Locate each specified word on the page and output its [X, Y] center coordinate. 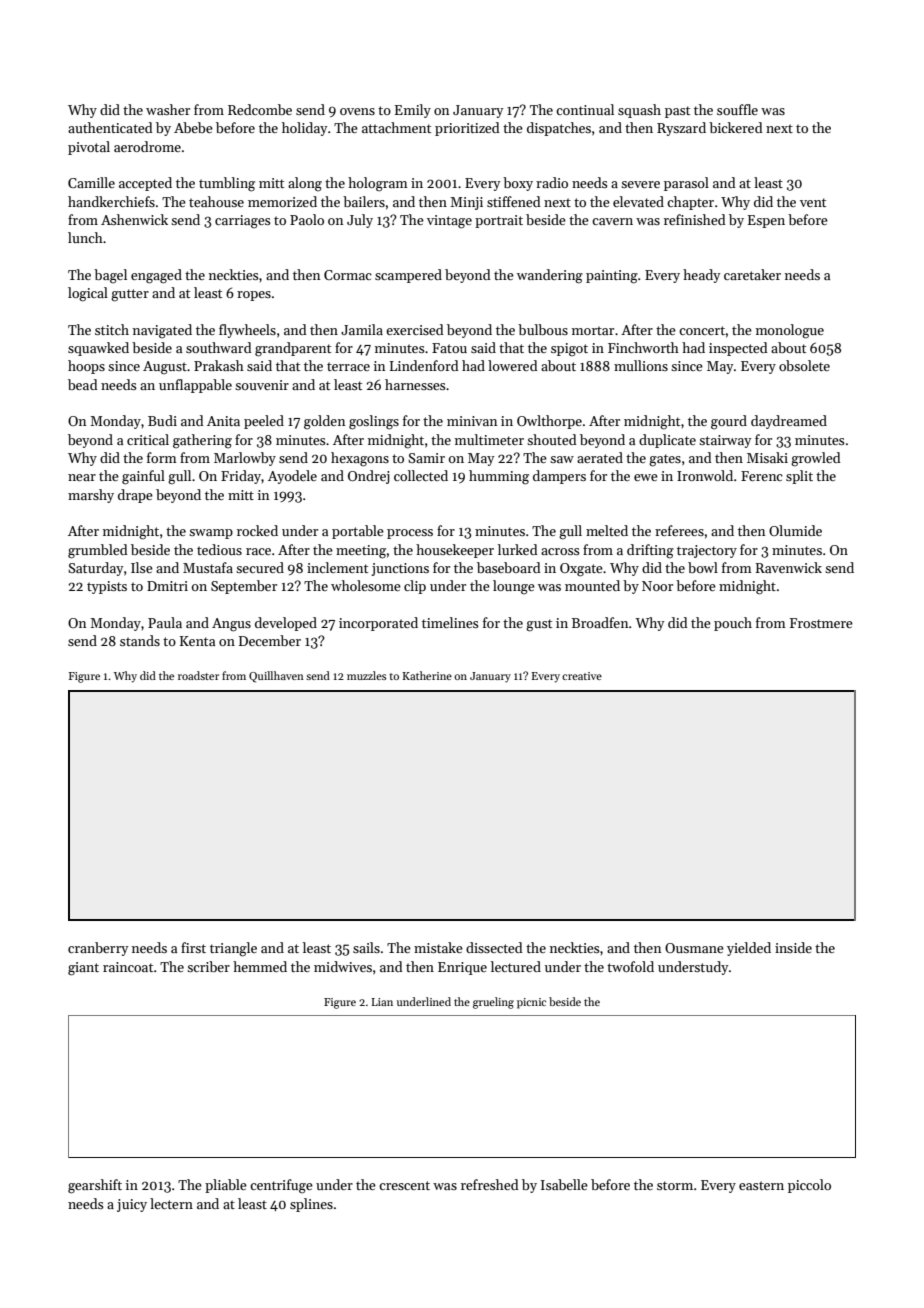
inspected [738, 349]
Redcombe [260, 109]
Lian [382, 1002]
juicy [132, 1205]
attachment [396, 127]
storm [675, 1185]
